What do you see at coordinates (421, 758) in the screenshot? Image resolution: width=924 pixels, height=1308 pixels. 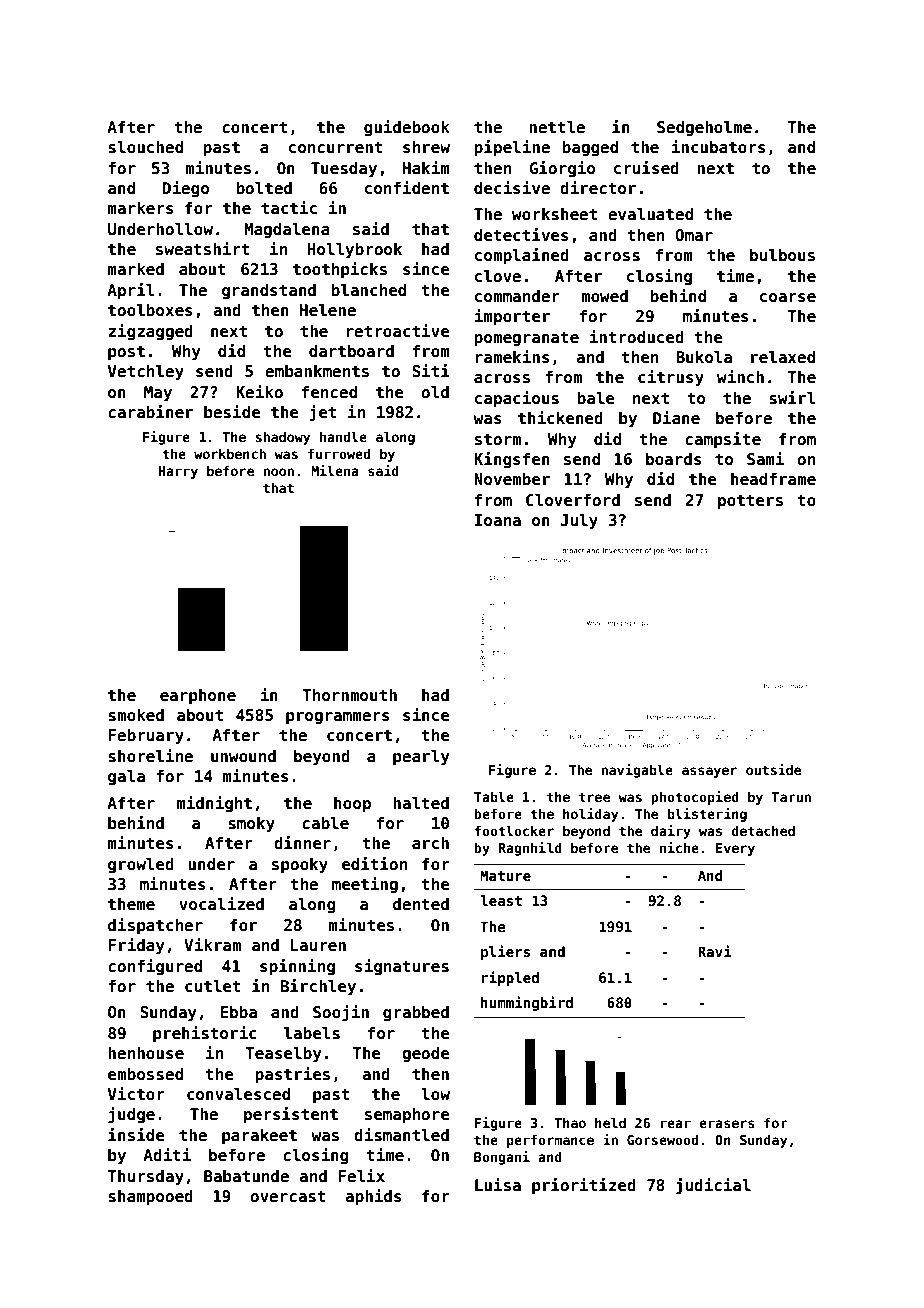 I see `pearly` at bounding box center [421, 758].
